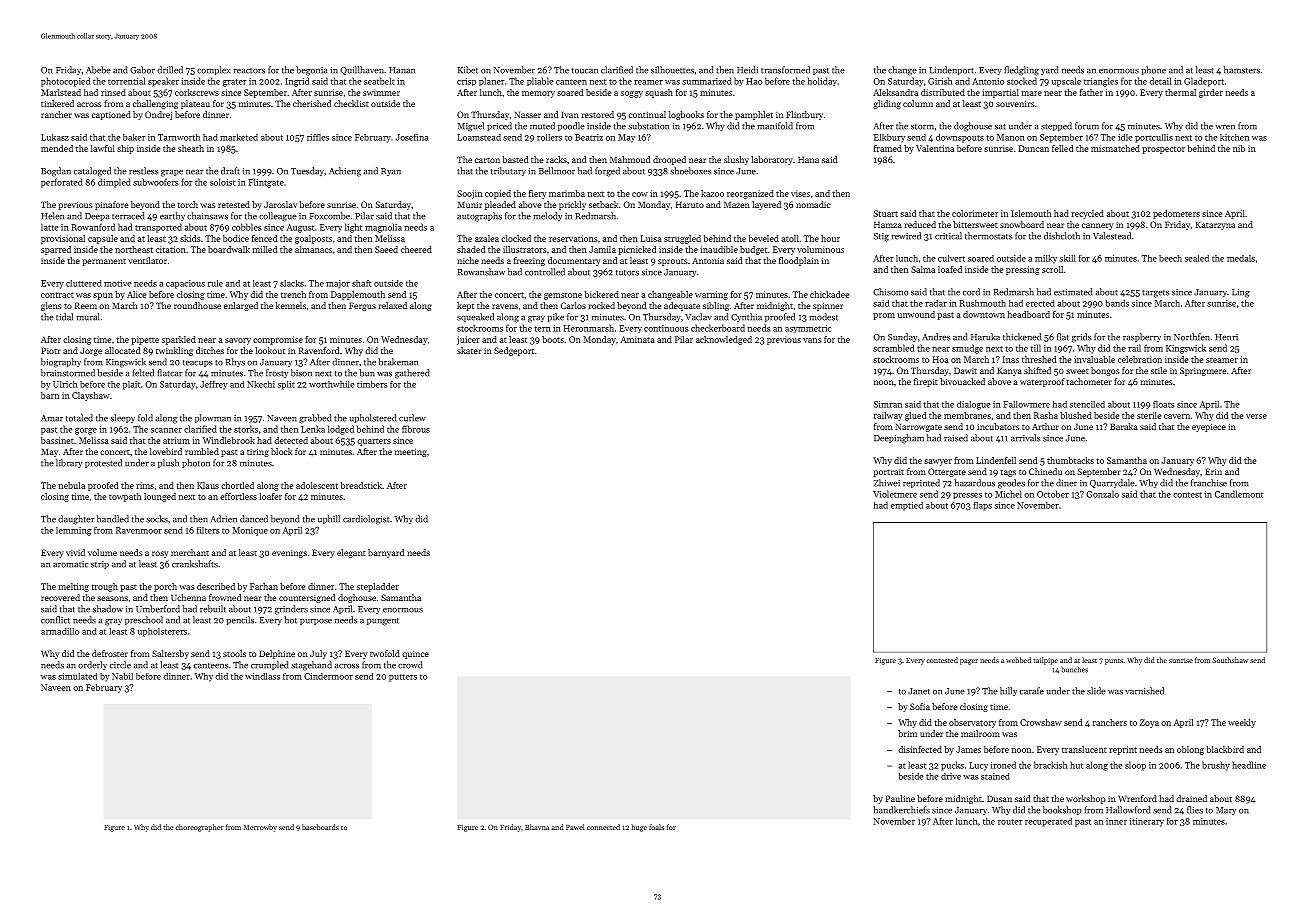 This document has width=1308, height=924. I want to click on timbers, so click(372, 384).
